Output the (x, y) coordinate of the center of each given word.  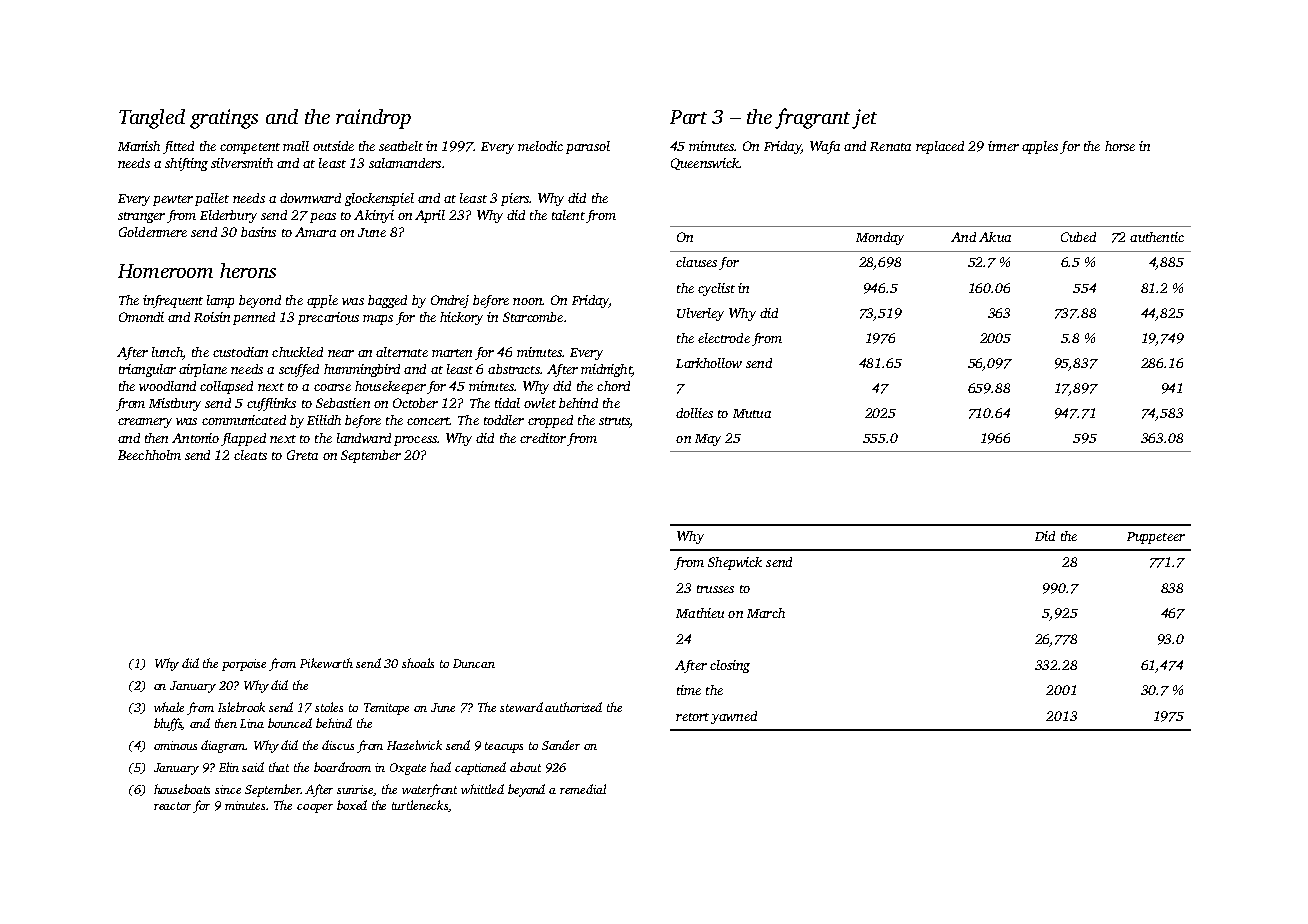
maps (378, 320)
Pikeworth (326, 663)
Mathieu (700, 613)
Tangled (152, 119)
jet (864, 119)
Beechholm (149, 455)
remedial (583, 789)
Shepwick (735, 563)
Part (688, 117)
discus (338, 745)
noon (527, 301)
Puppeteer (1156, 538)
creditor (543, 438)
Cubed (1078, 237)
